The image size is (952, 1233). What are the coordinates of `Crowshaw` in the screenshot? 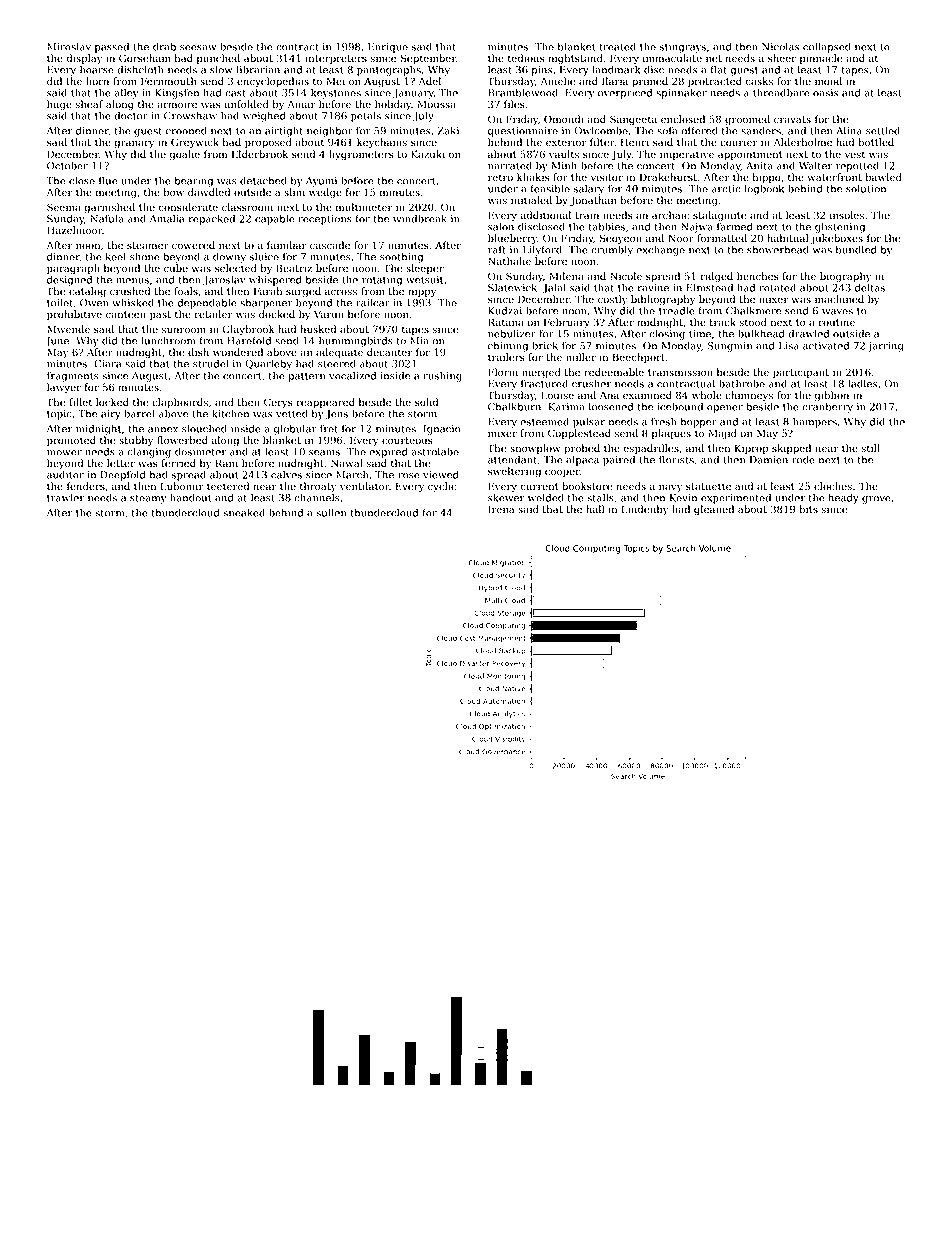 It's located at (190, 115).
